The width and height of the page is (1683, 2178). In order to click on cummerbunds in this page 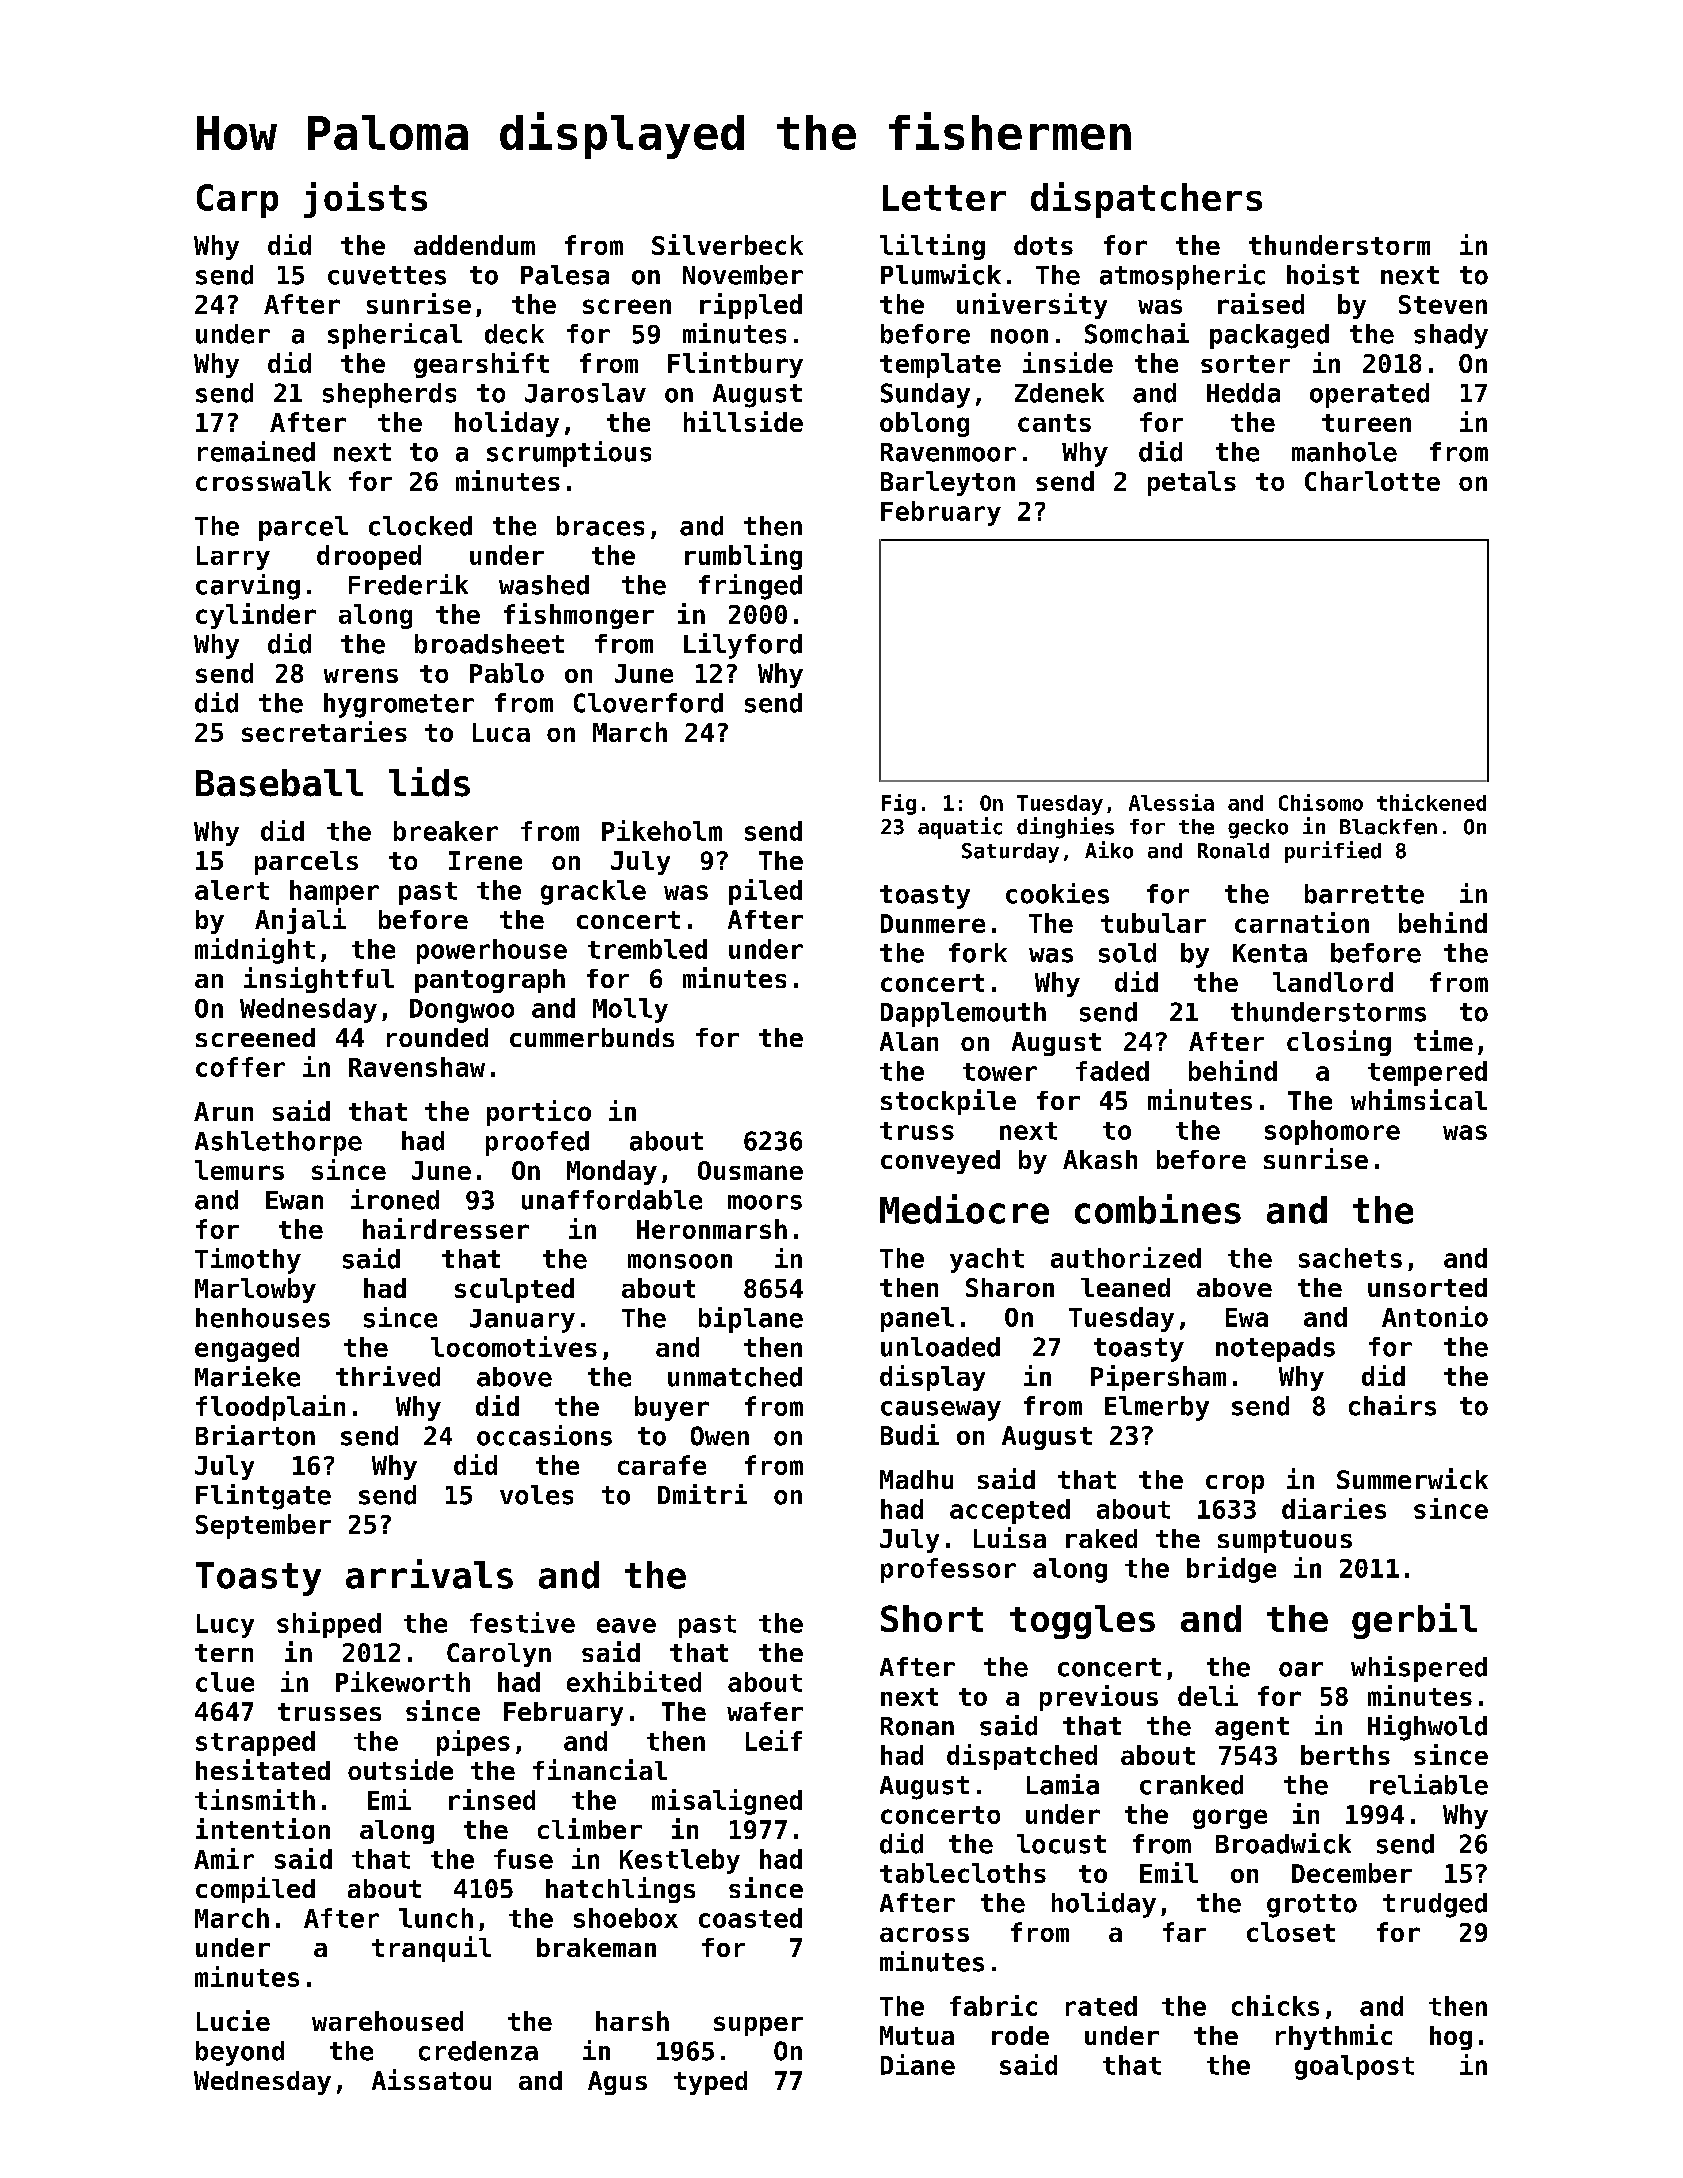, I will do `click(592, 1037)`.
